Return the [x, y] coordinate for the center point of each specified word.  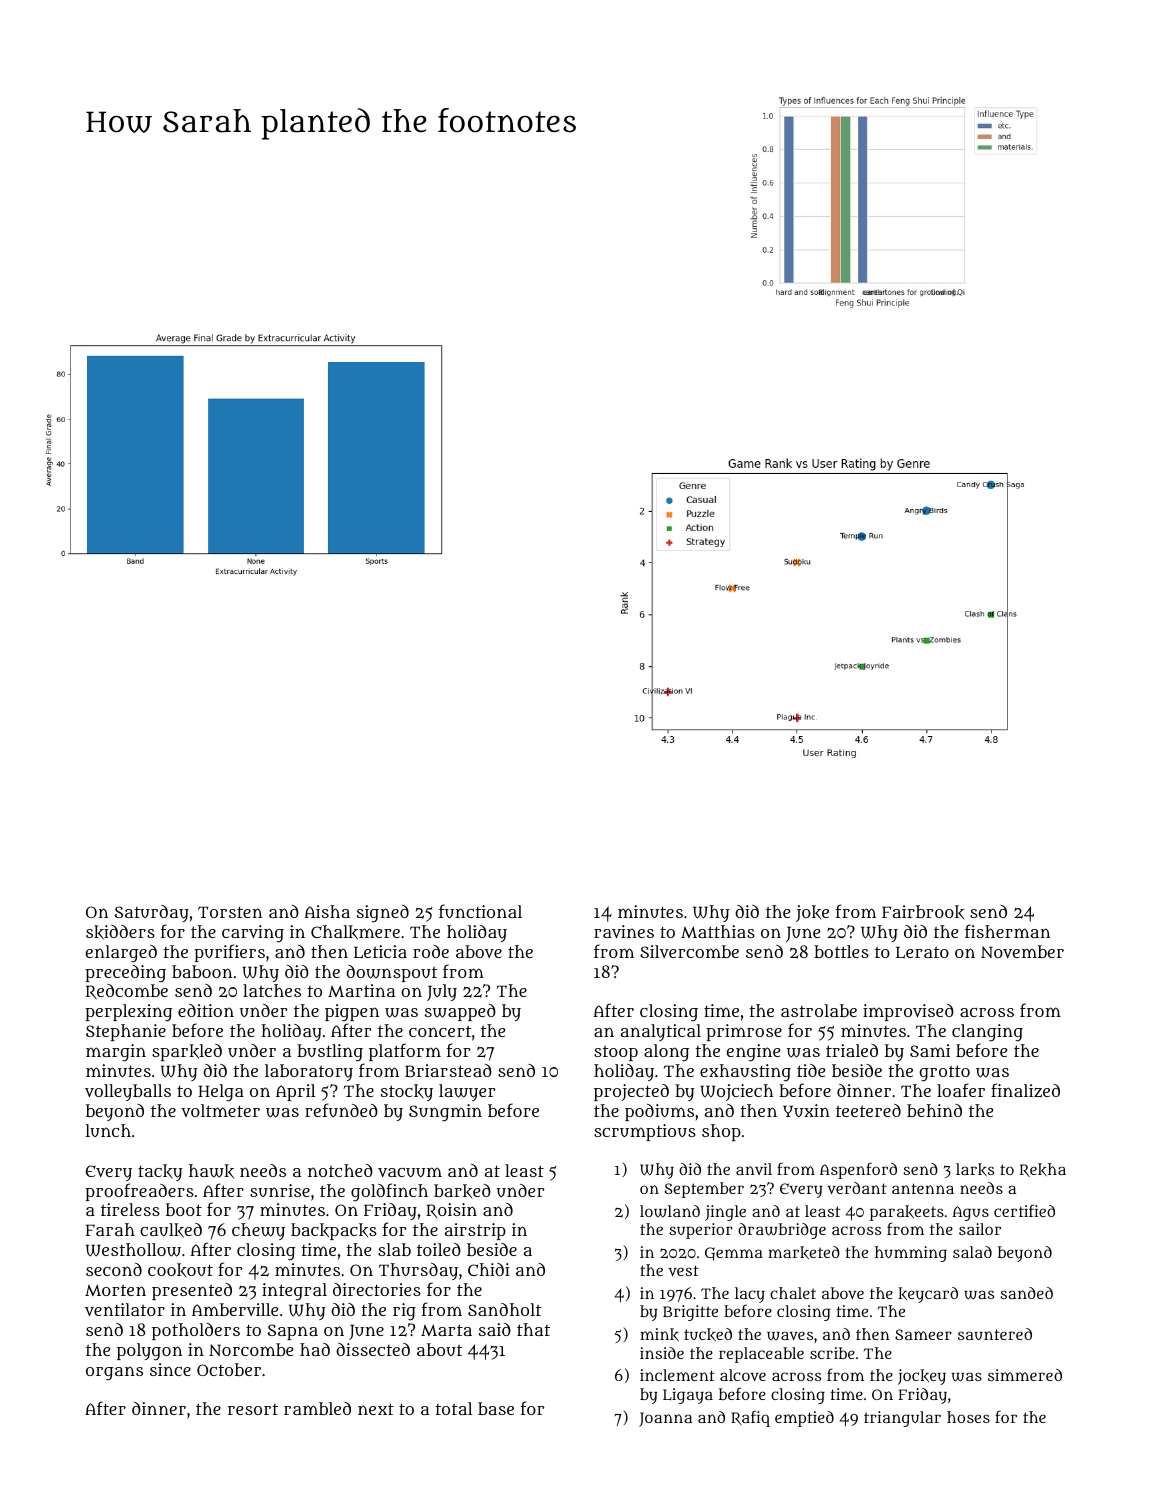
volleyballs [128, 1092]
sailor [980, 1229]
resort [253, 1409]
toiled [439, 1249]
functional [480, 911]
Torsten [230, 912]
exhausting [745, 1073]
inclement [677, 1375]
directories [377, 1289]
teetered [868, 1110]
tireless [130, 1209]
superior [700, 1231]
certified [1024, 1210]
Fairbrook [923, 912]
